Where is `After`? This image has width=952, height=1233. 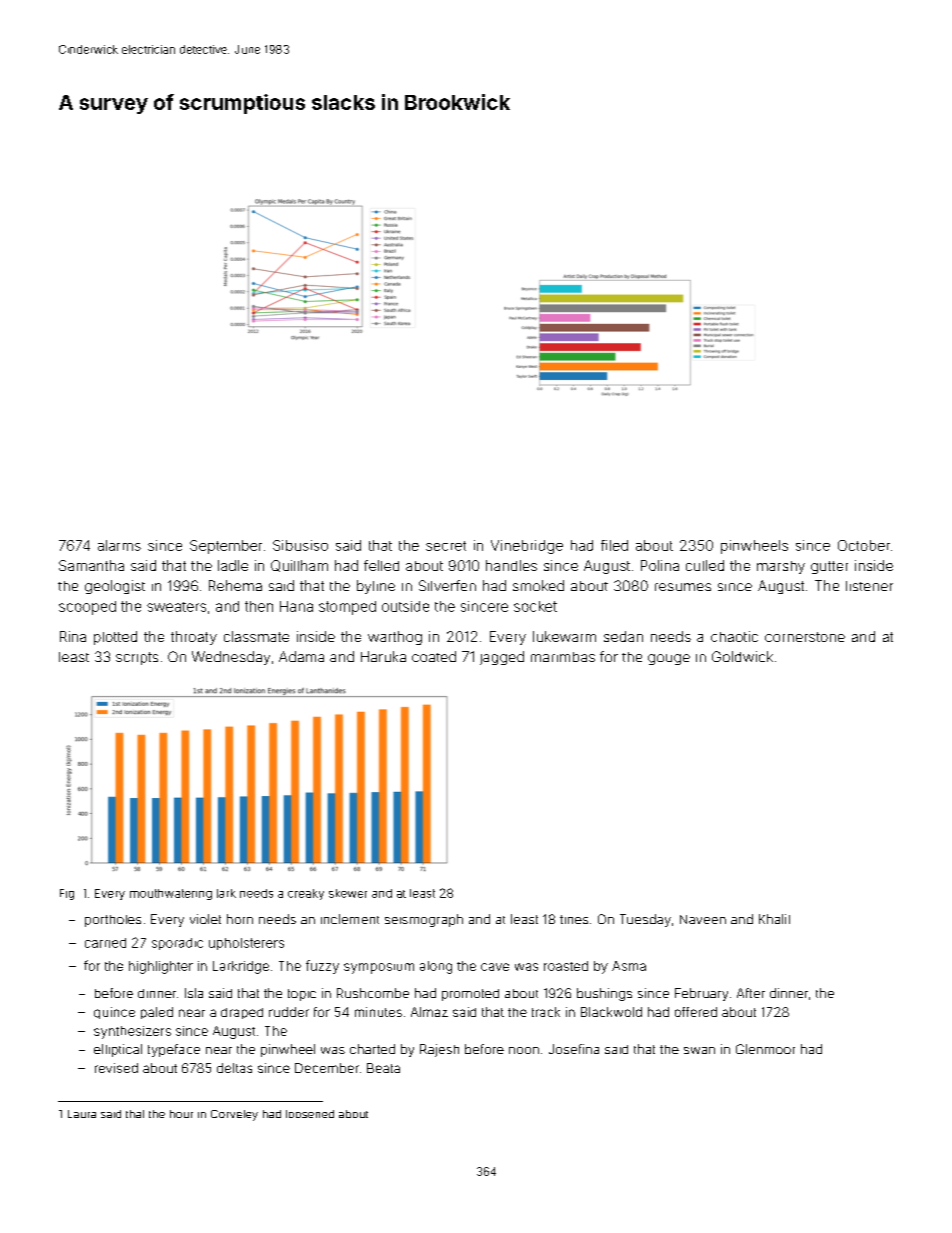
After is located at coordinates (751, 993).
